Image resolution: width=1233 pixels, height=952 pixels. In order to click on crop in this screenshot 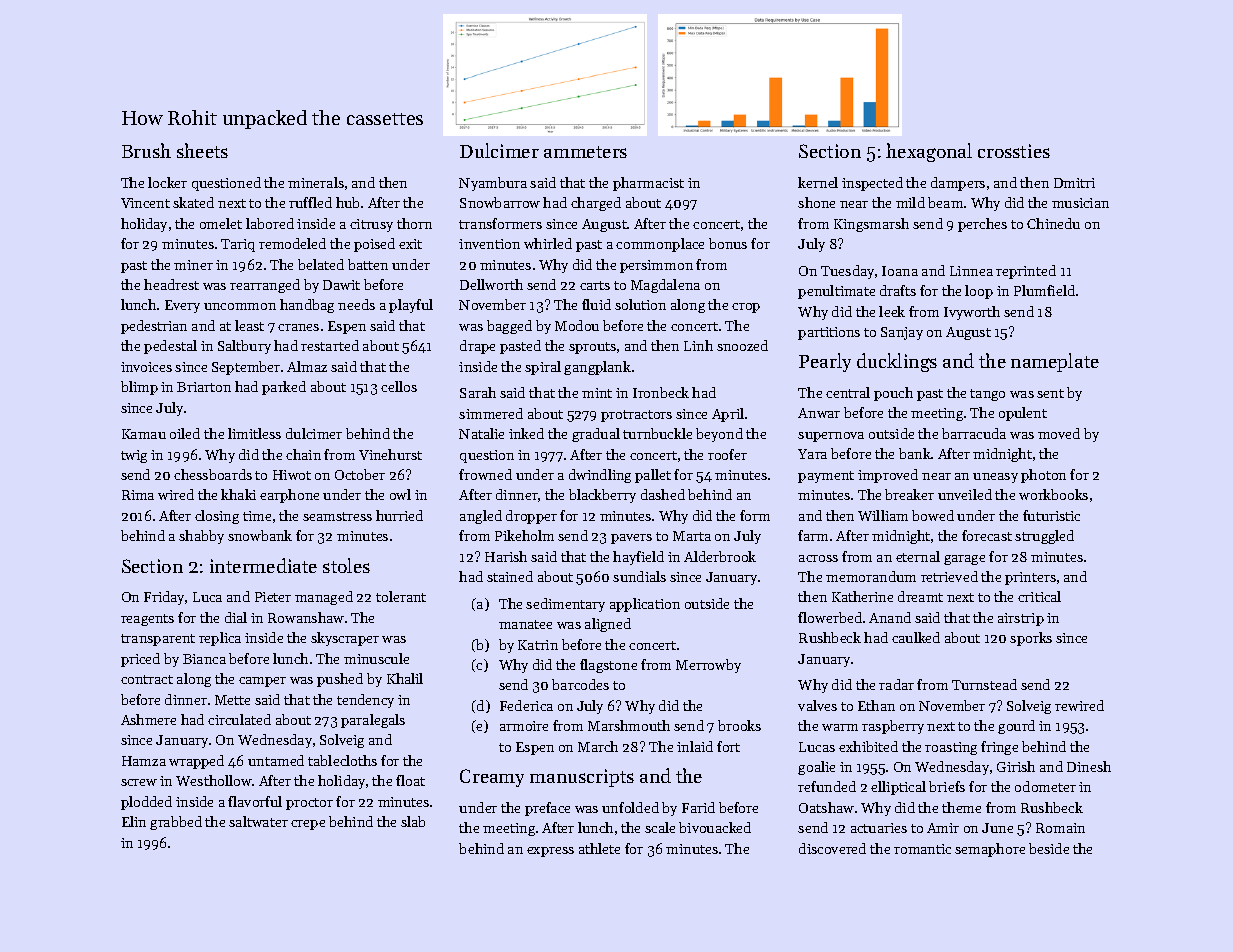, I will do `click(746, 308)`.
